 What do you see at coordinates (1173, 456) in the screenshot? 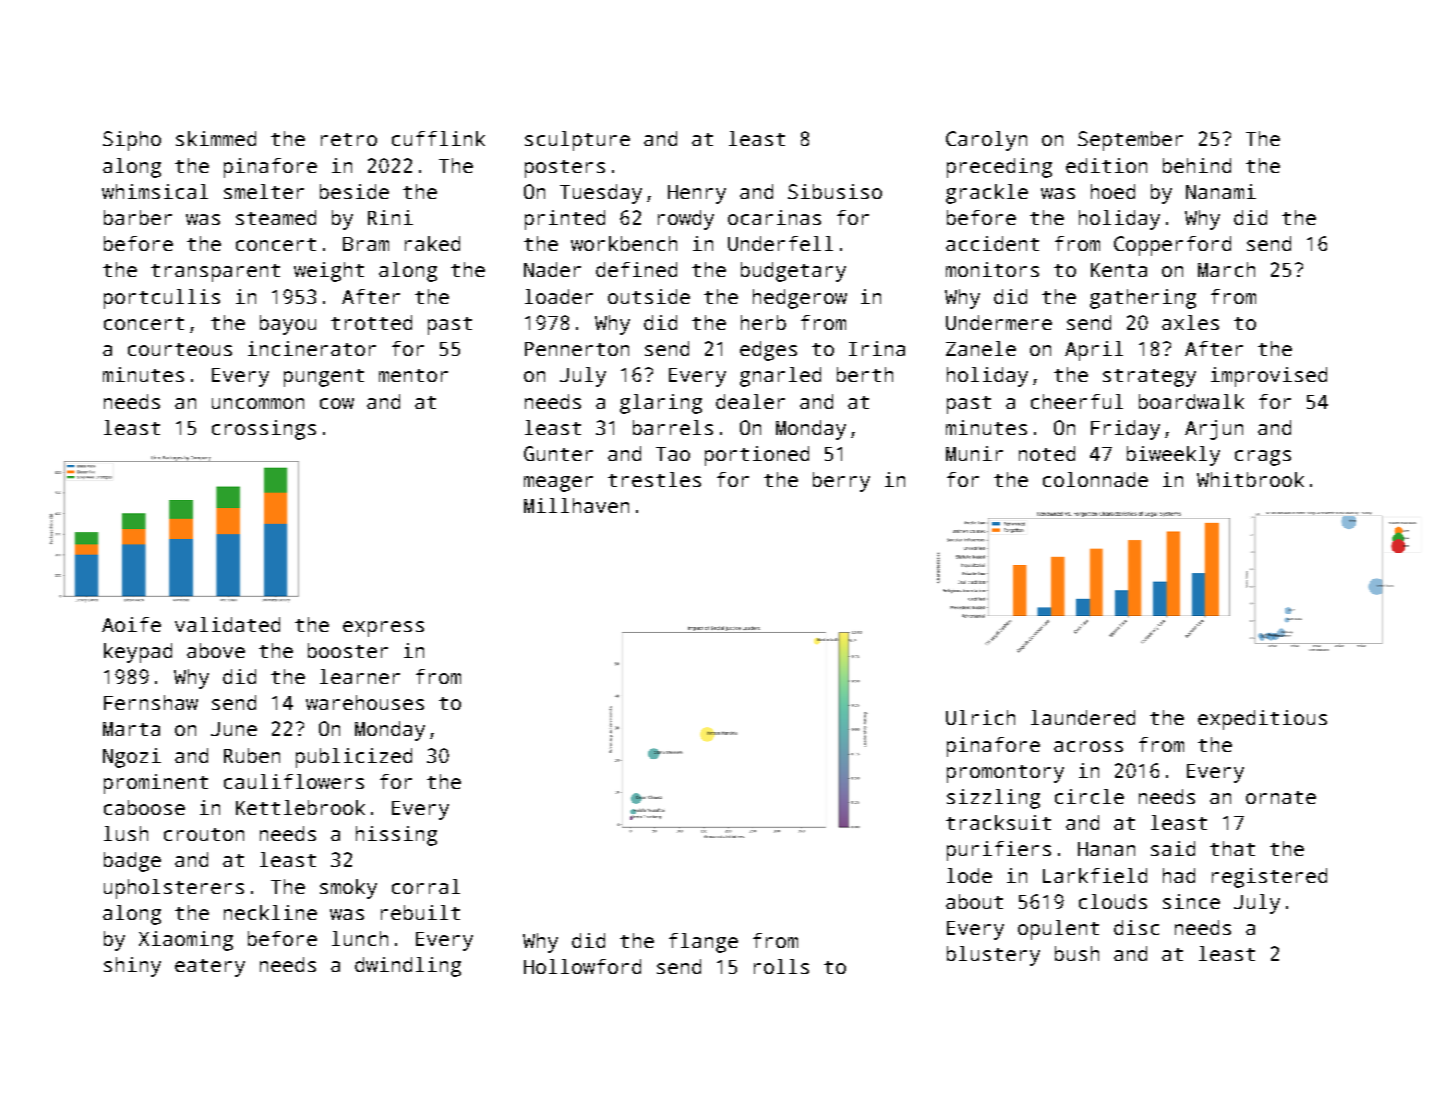
I see `biweekly` at bounding box center [1173, 456].
